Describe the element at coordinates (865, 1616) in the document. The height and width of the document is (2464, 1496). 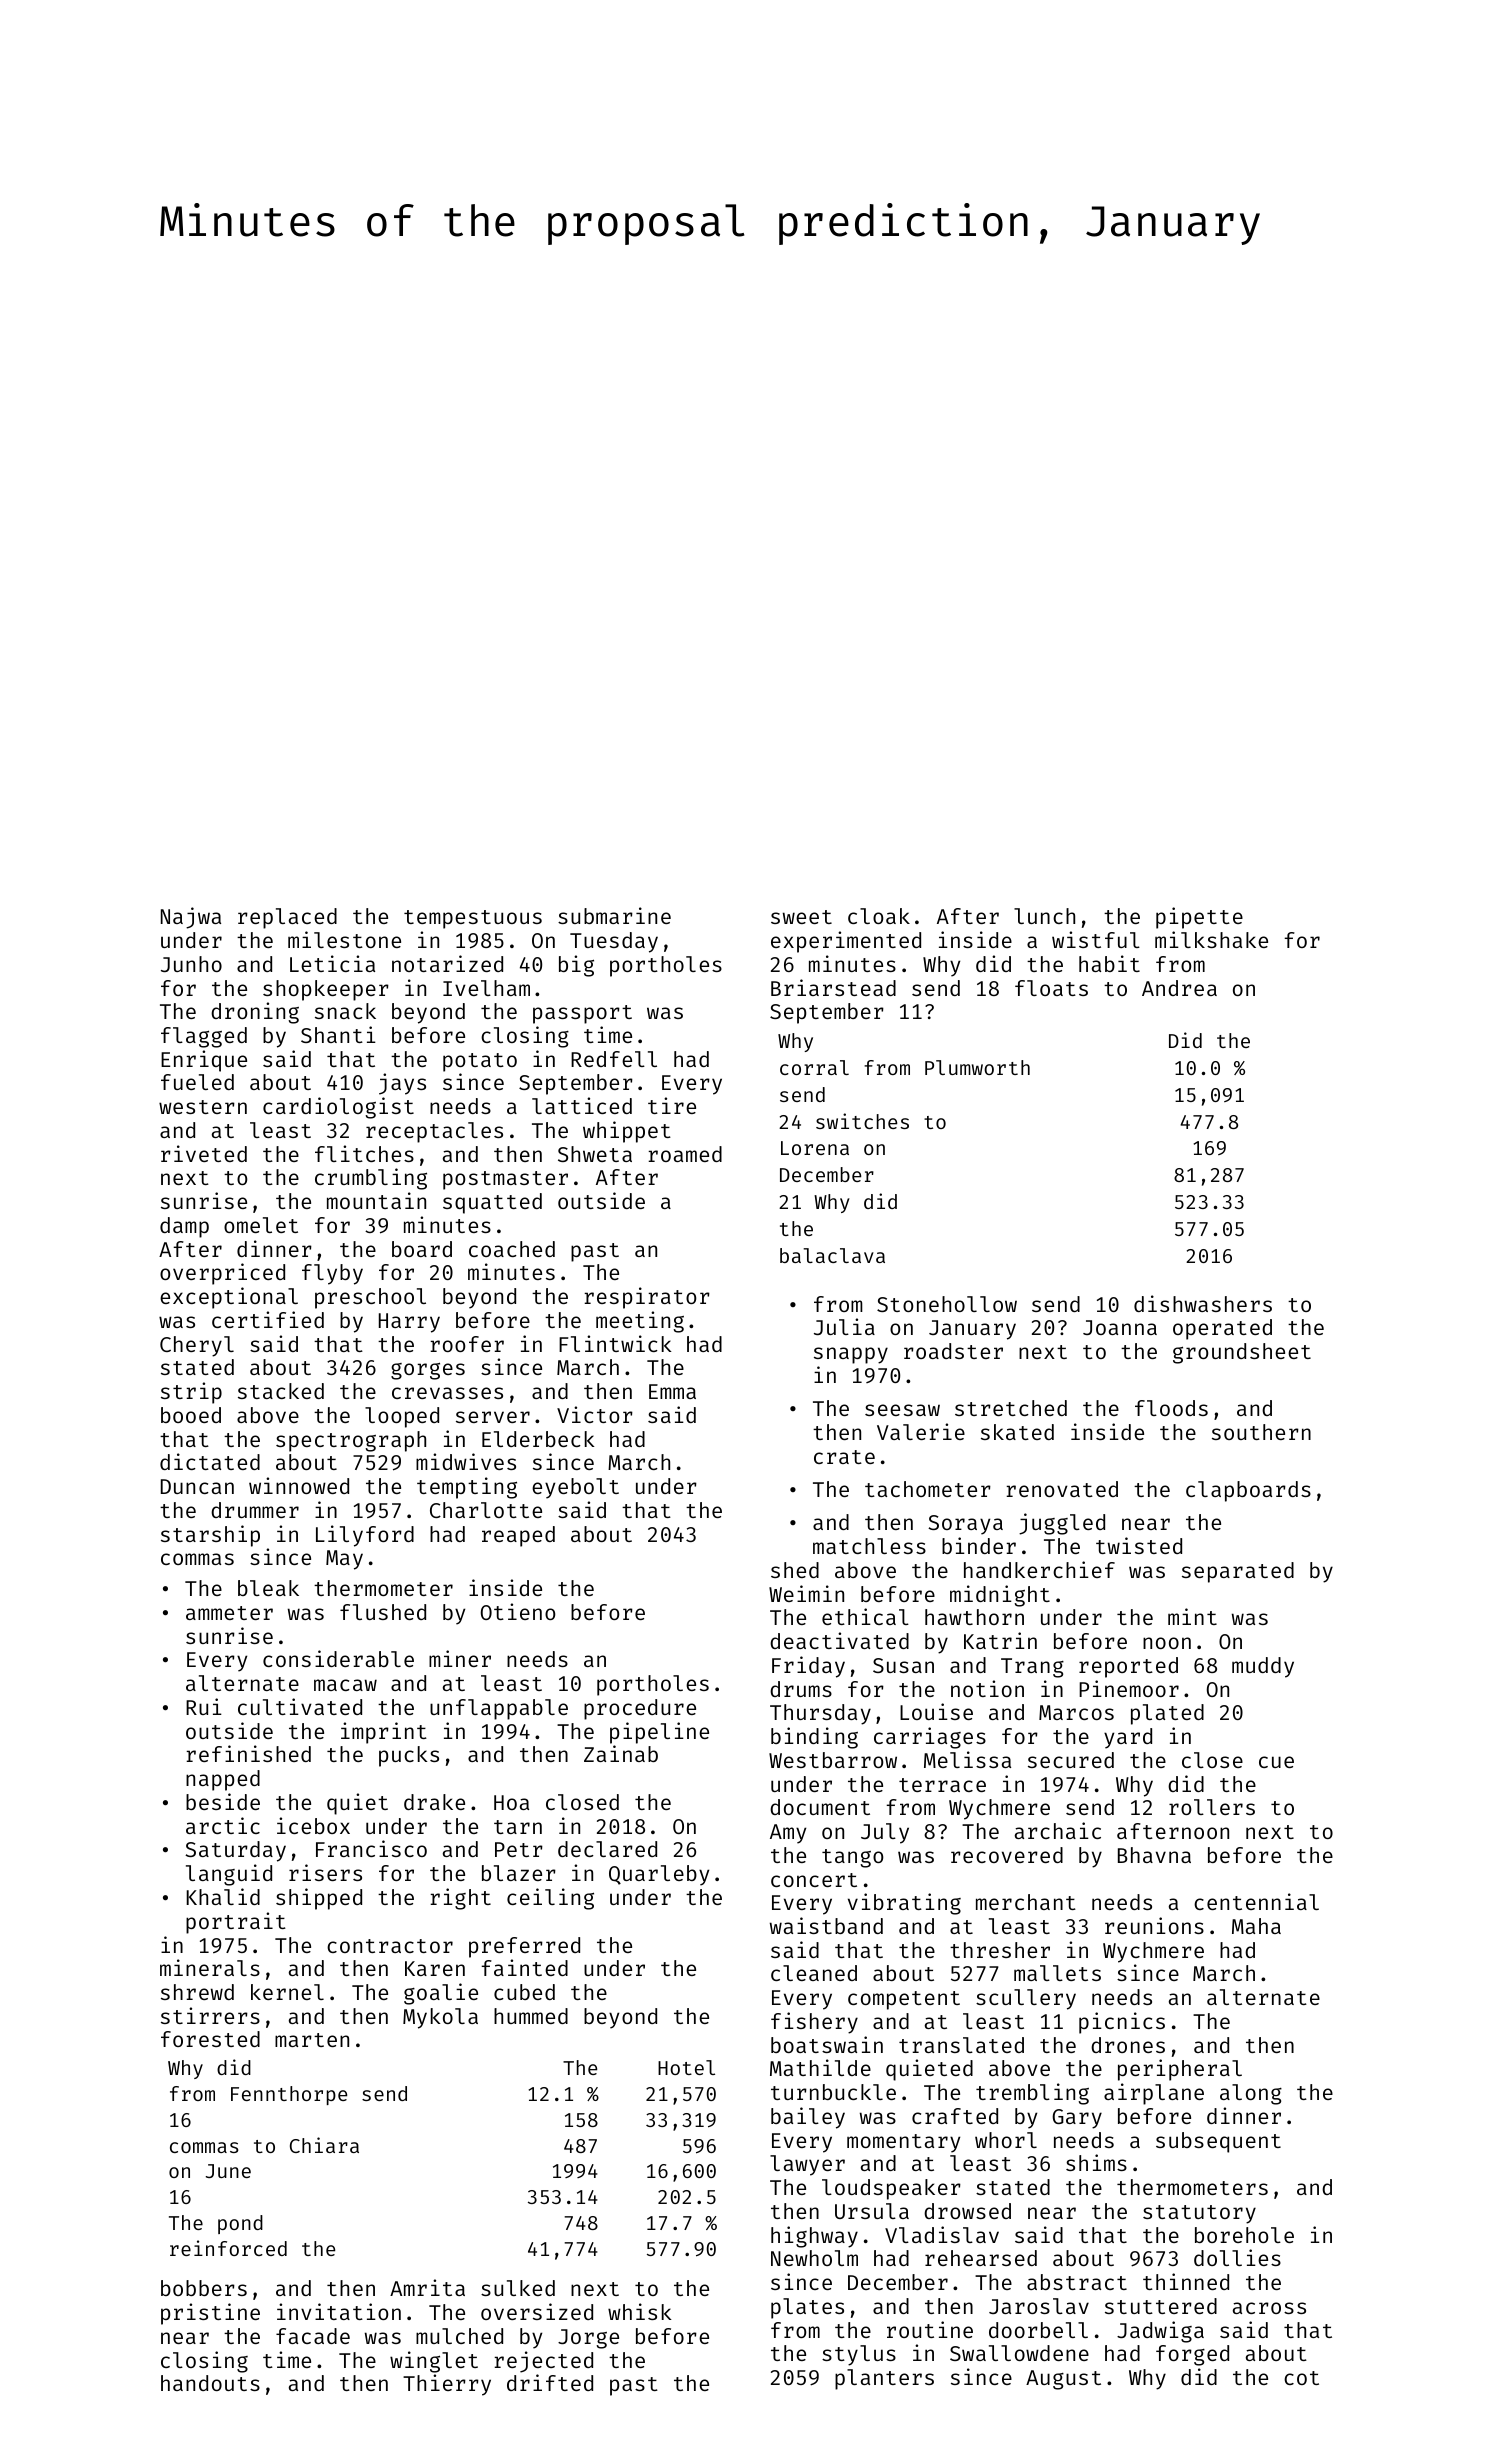
I see `ethical` at that location.
